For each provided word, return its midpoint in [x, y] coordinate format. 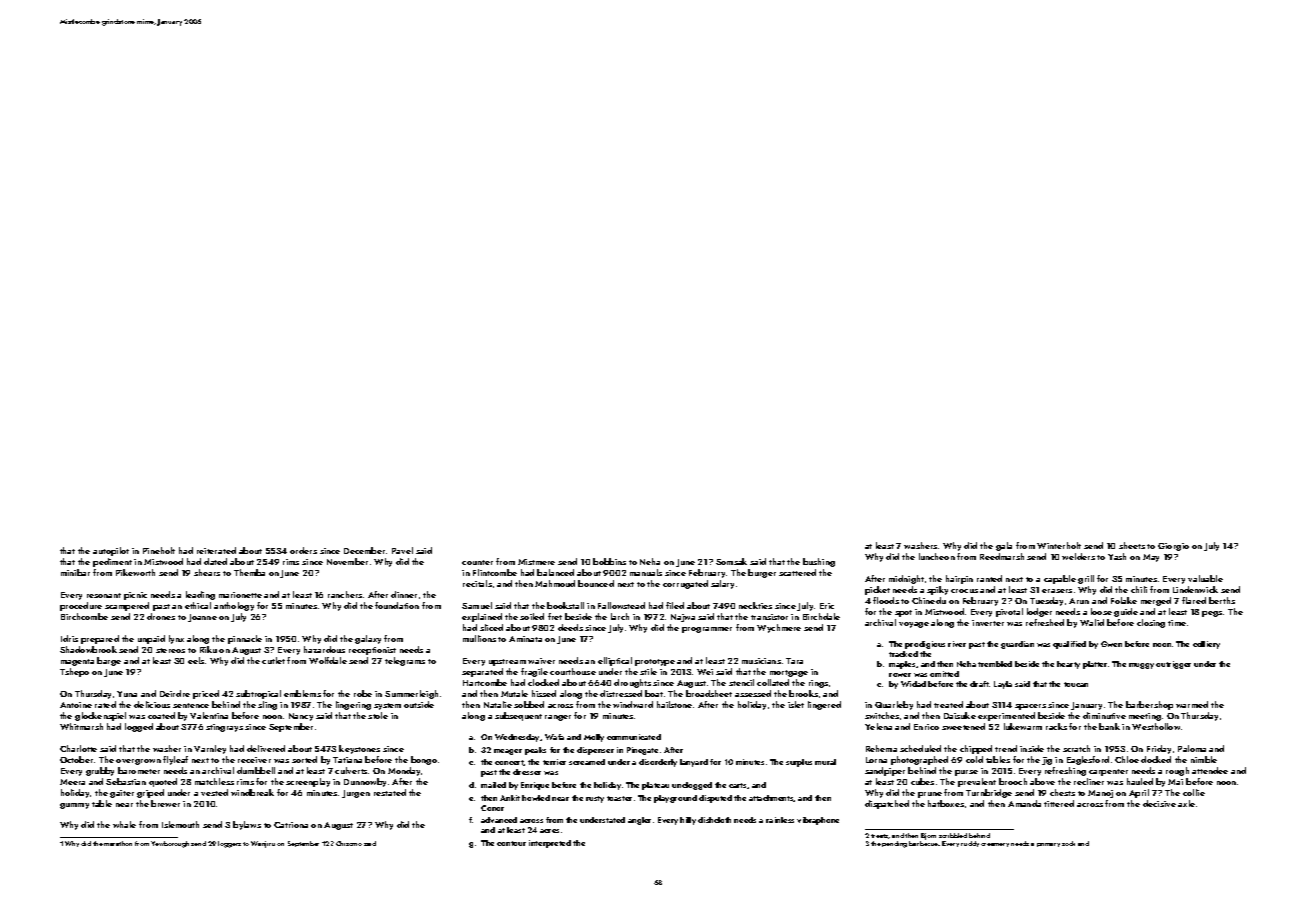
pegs [1212, 614]
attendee [1210, 770]
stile [648, 671]
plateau [655, 786]
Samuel [477, 605]
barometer [139, 770]
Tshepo [74, 672]
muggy [1141, 666]
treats [880, 836]
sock [1068, 843]
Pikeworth [135, 572]
